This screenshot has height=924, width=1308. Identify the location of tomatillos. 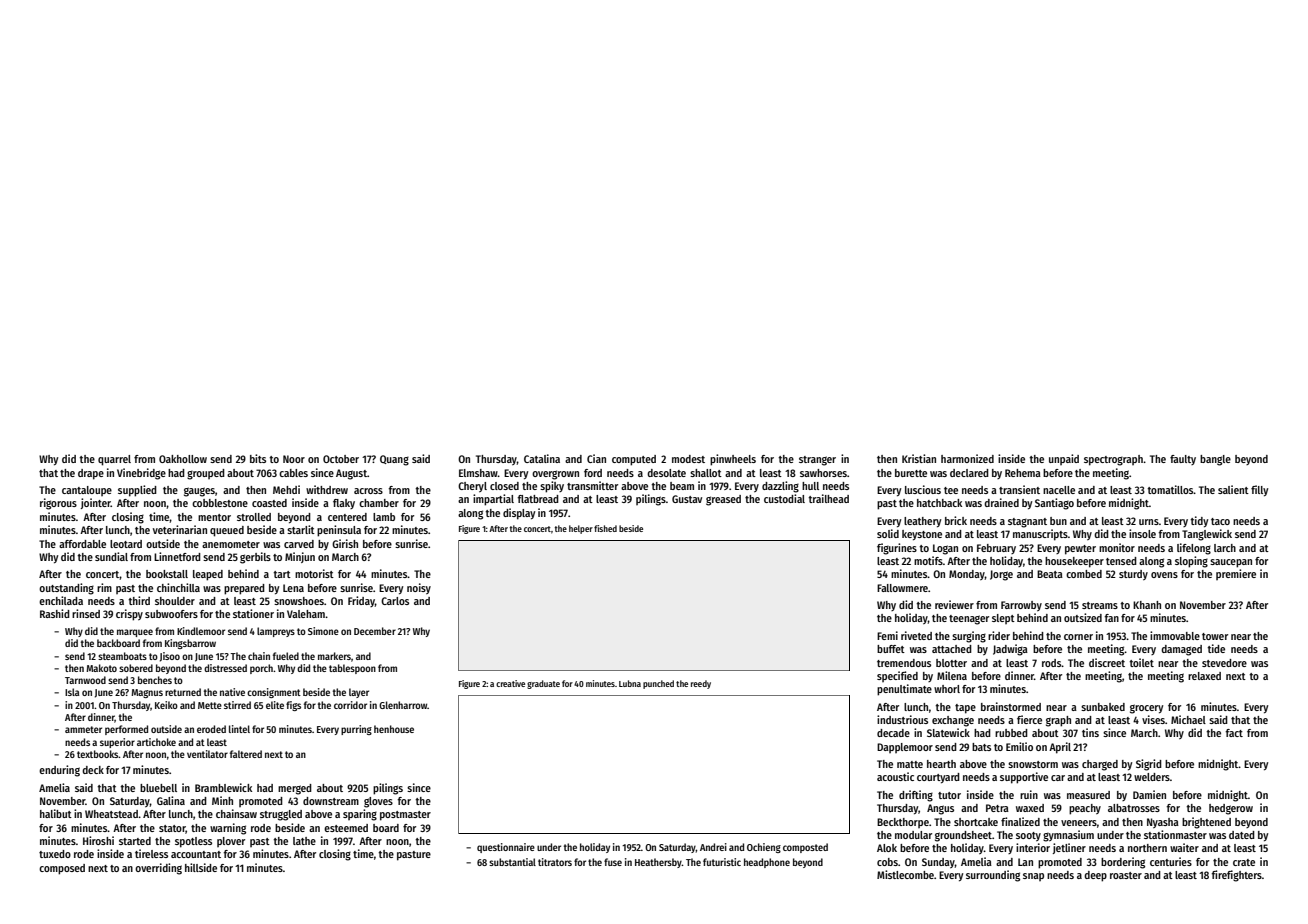
(1170, 489).
